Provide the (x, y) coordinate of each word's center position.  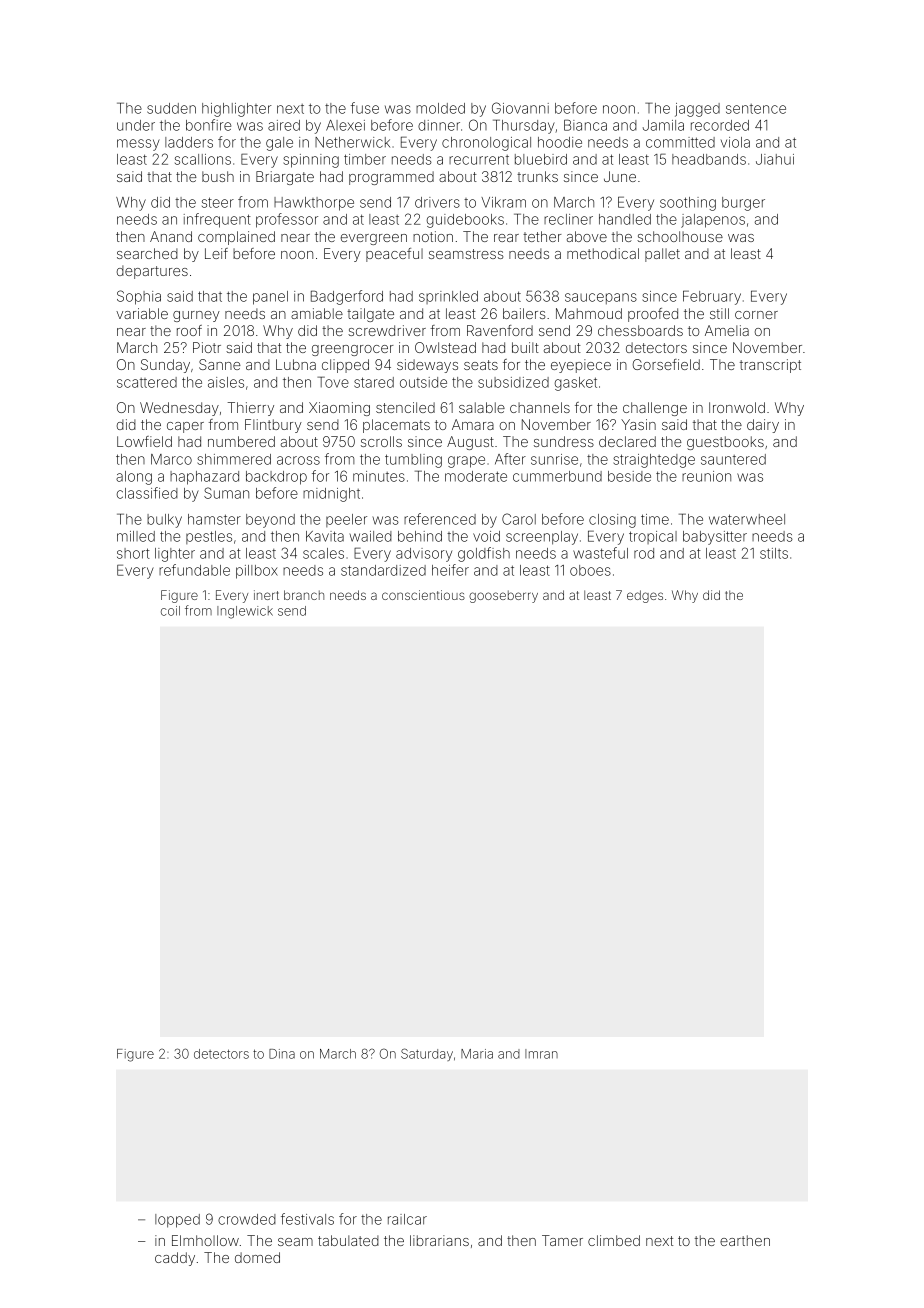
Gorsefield (666, 364)
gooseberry (503, 596)
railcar (407, 1219)
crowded (247, 1219)
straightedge (654, 461)
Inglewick (245, 612)
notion (433, 236)
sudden (171, 108)
